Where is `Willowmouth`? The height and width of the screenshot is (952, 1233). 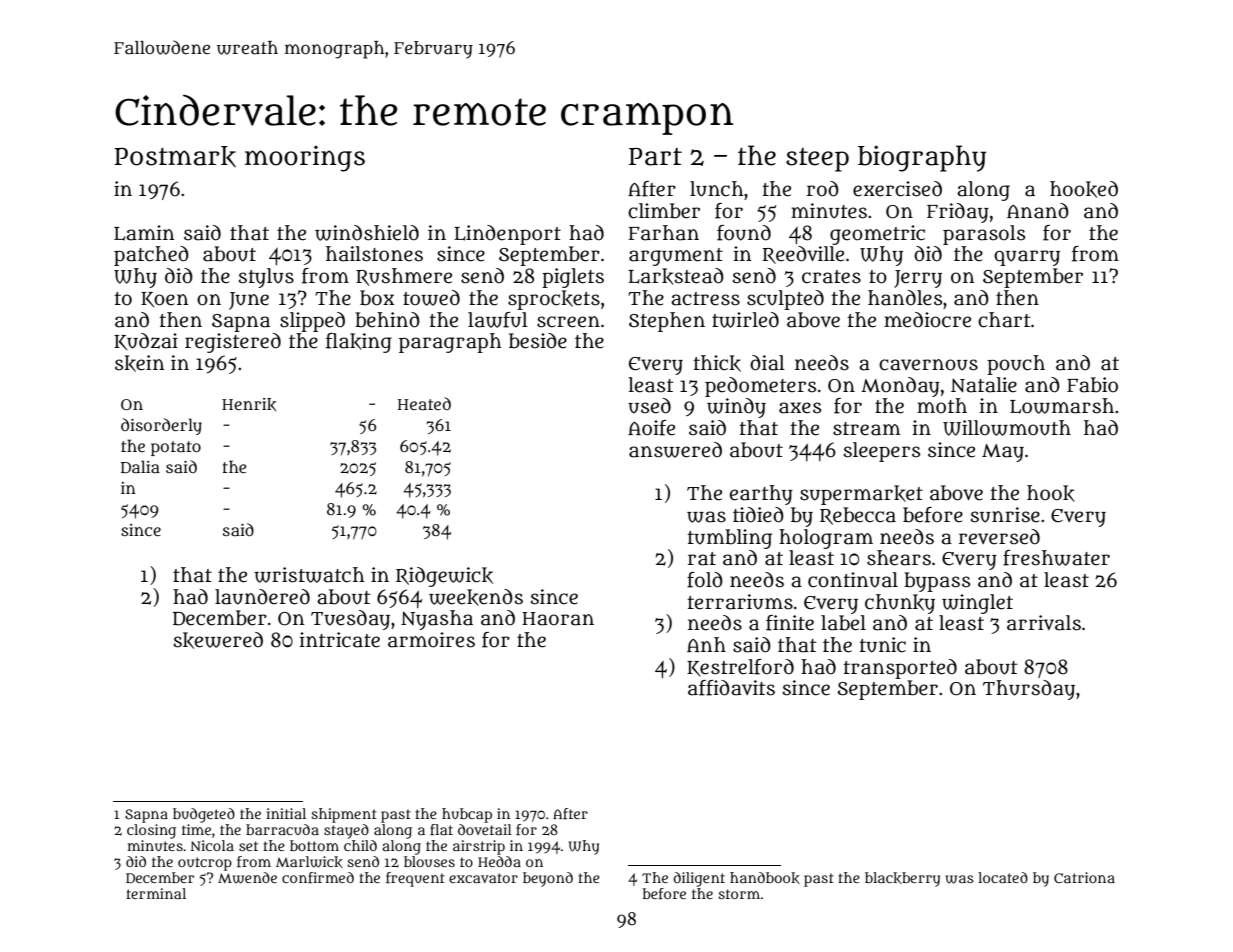
Willowmouth is located at coordinates (1007, 428).
